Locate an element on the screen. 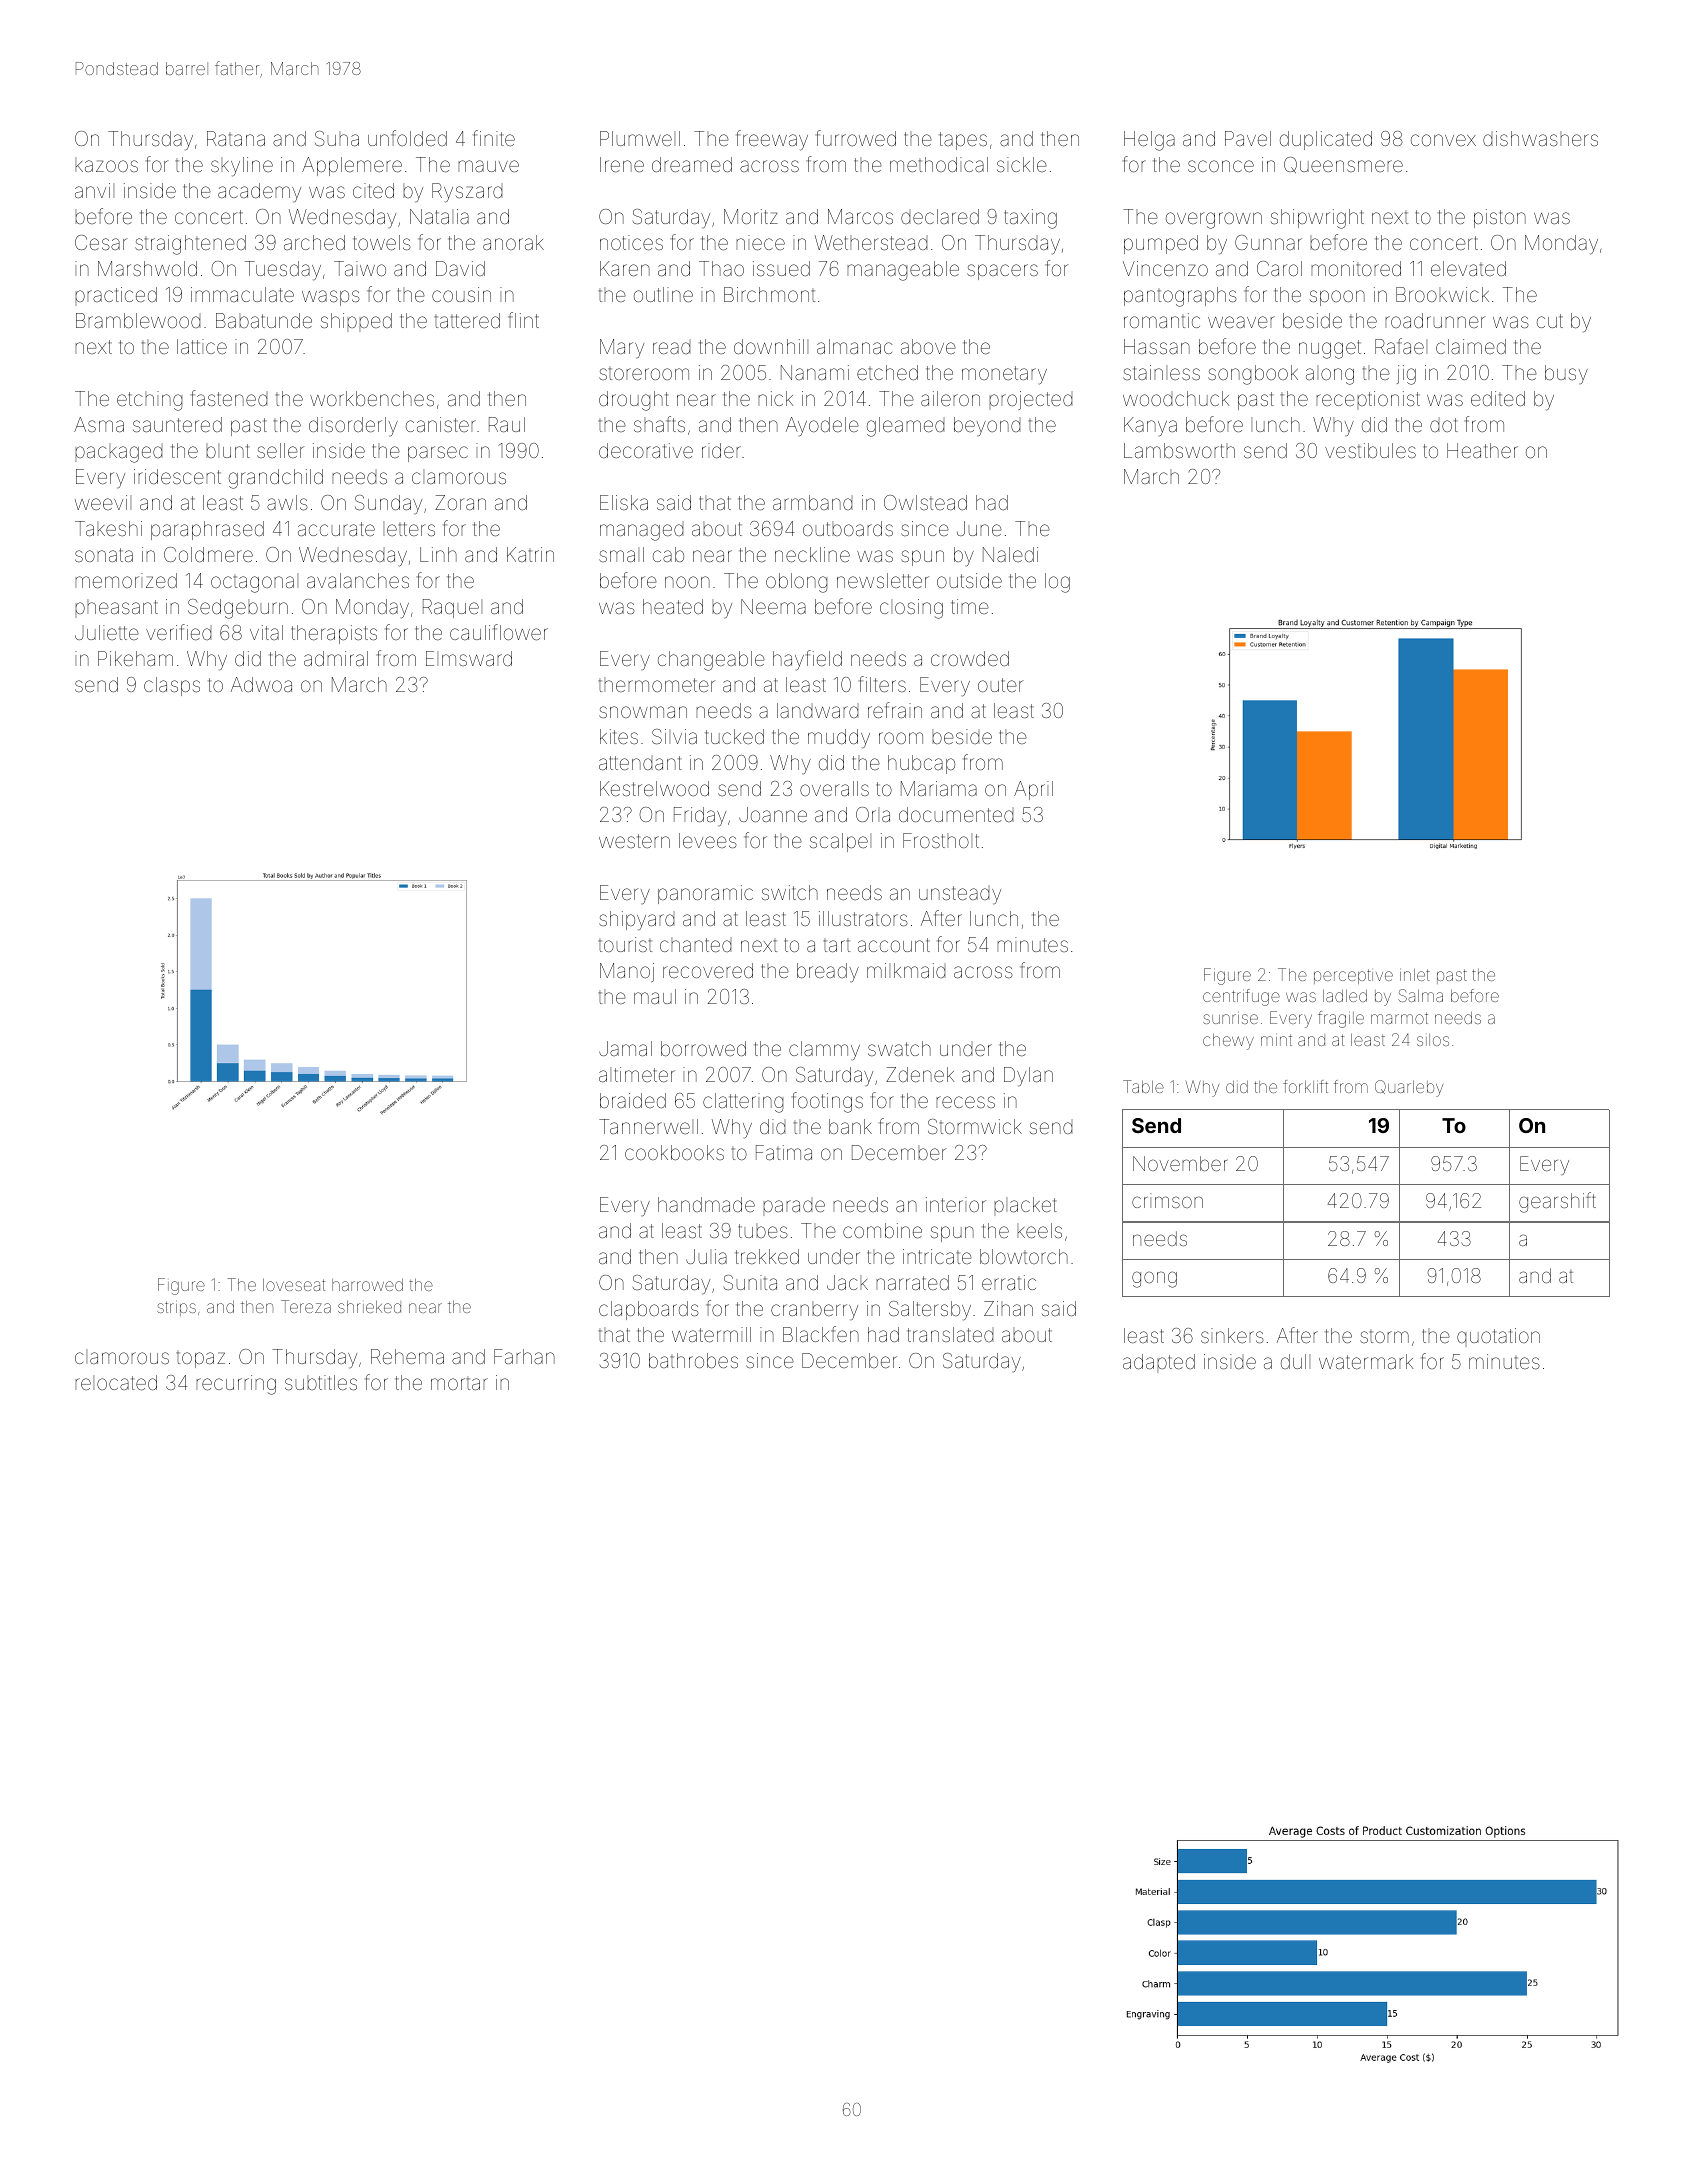 This screenshot has width=1683, height=2178. Eliska is located at coordinates (624, 502).
